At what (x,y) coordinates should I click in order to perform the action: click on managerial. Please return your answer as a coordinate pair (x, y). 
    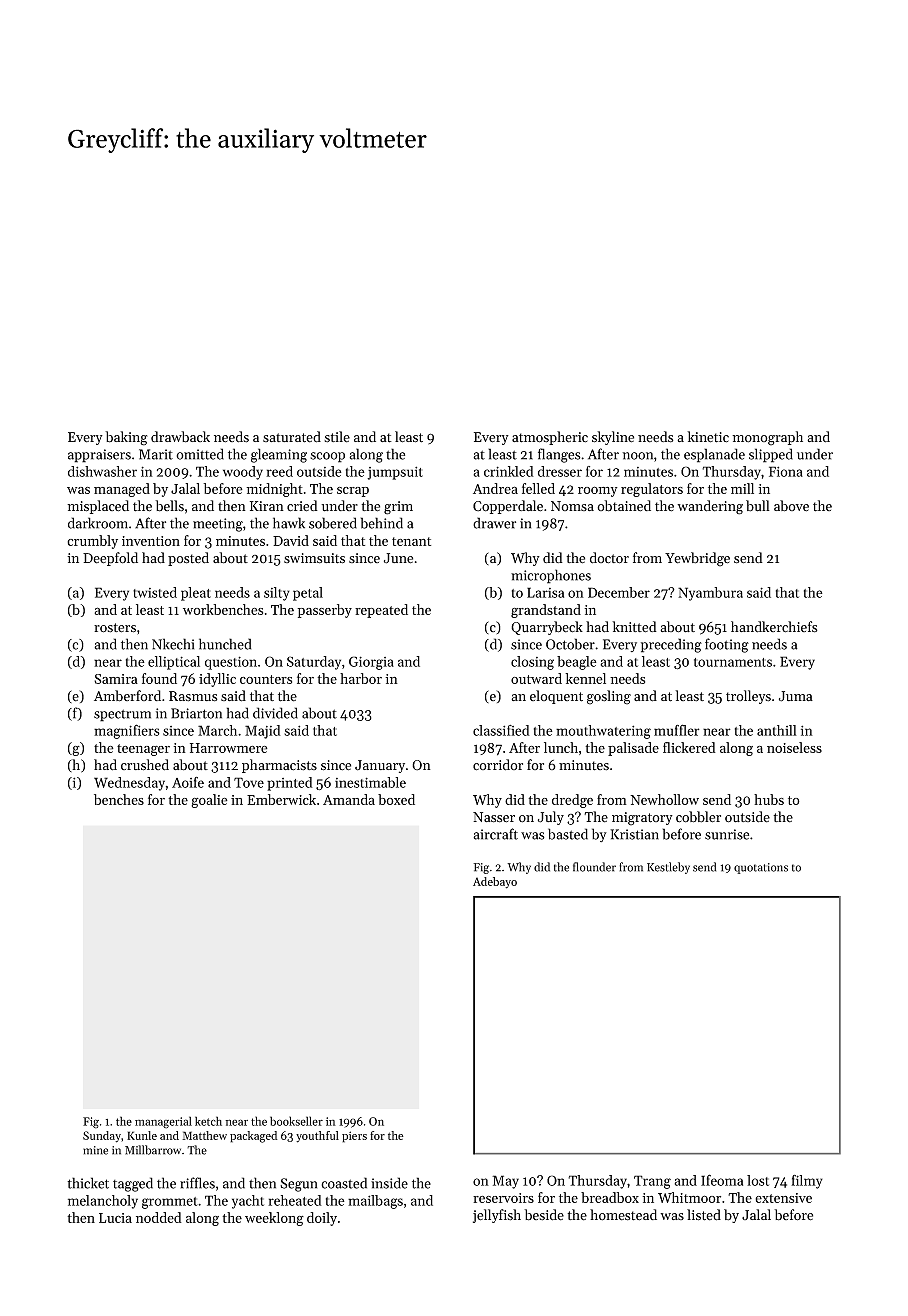
    Looking at the image, I should click on (163, 1122).
